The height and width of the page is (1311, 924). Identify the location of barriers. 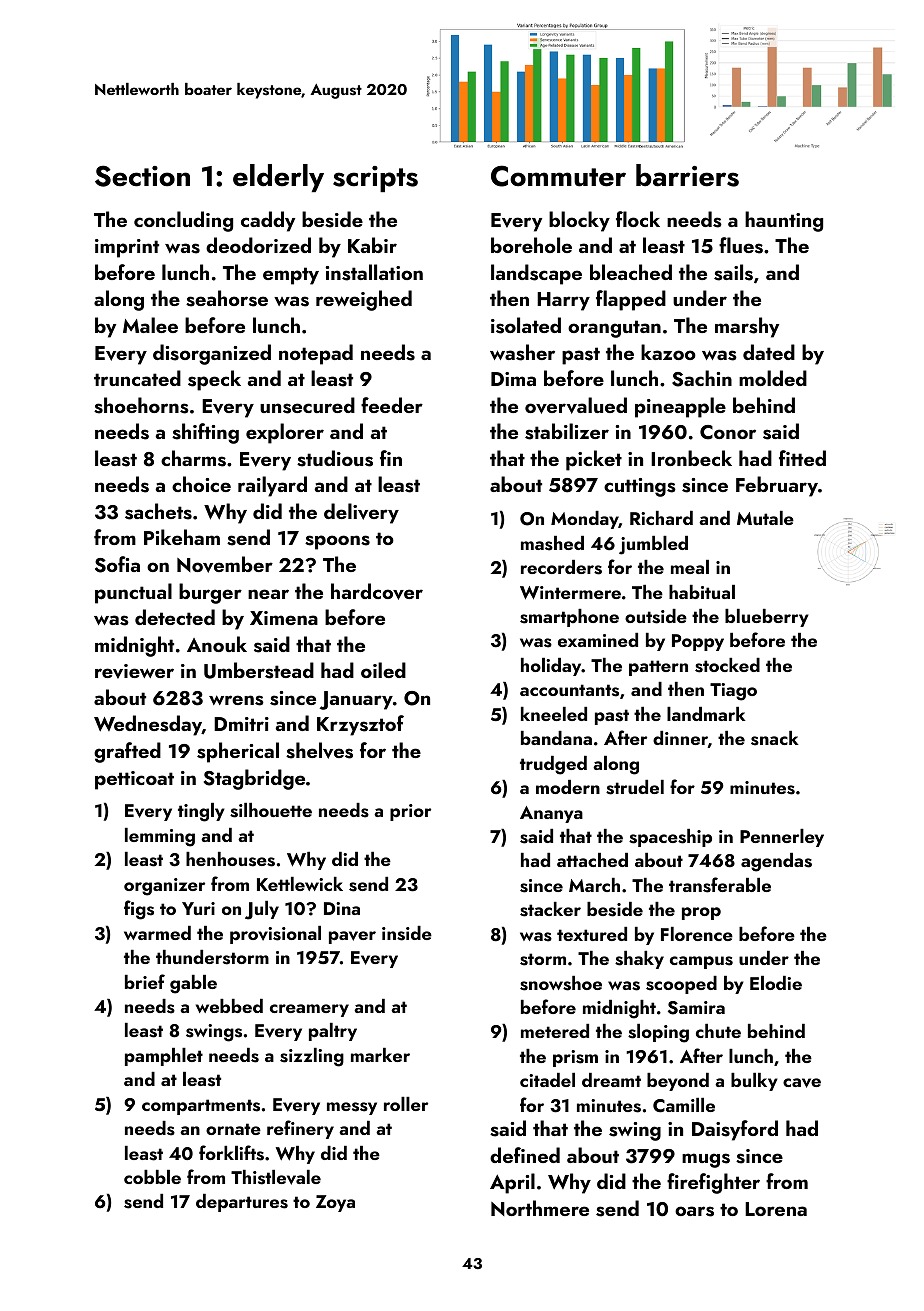
(687, 175).
